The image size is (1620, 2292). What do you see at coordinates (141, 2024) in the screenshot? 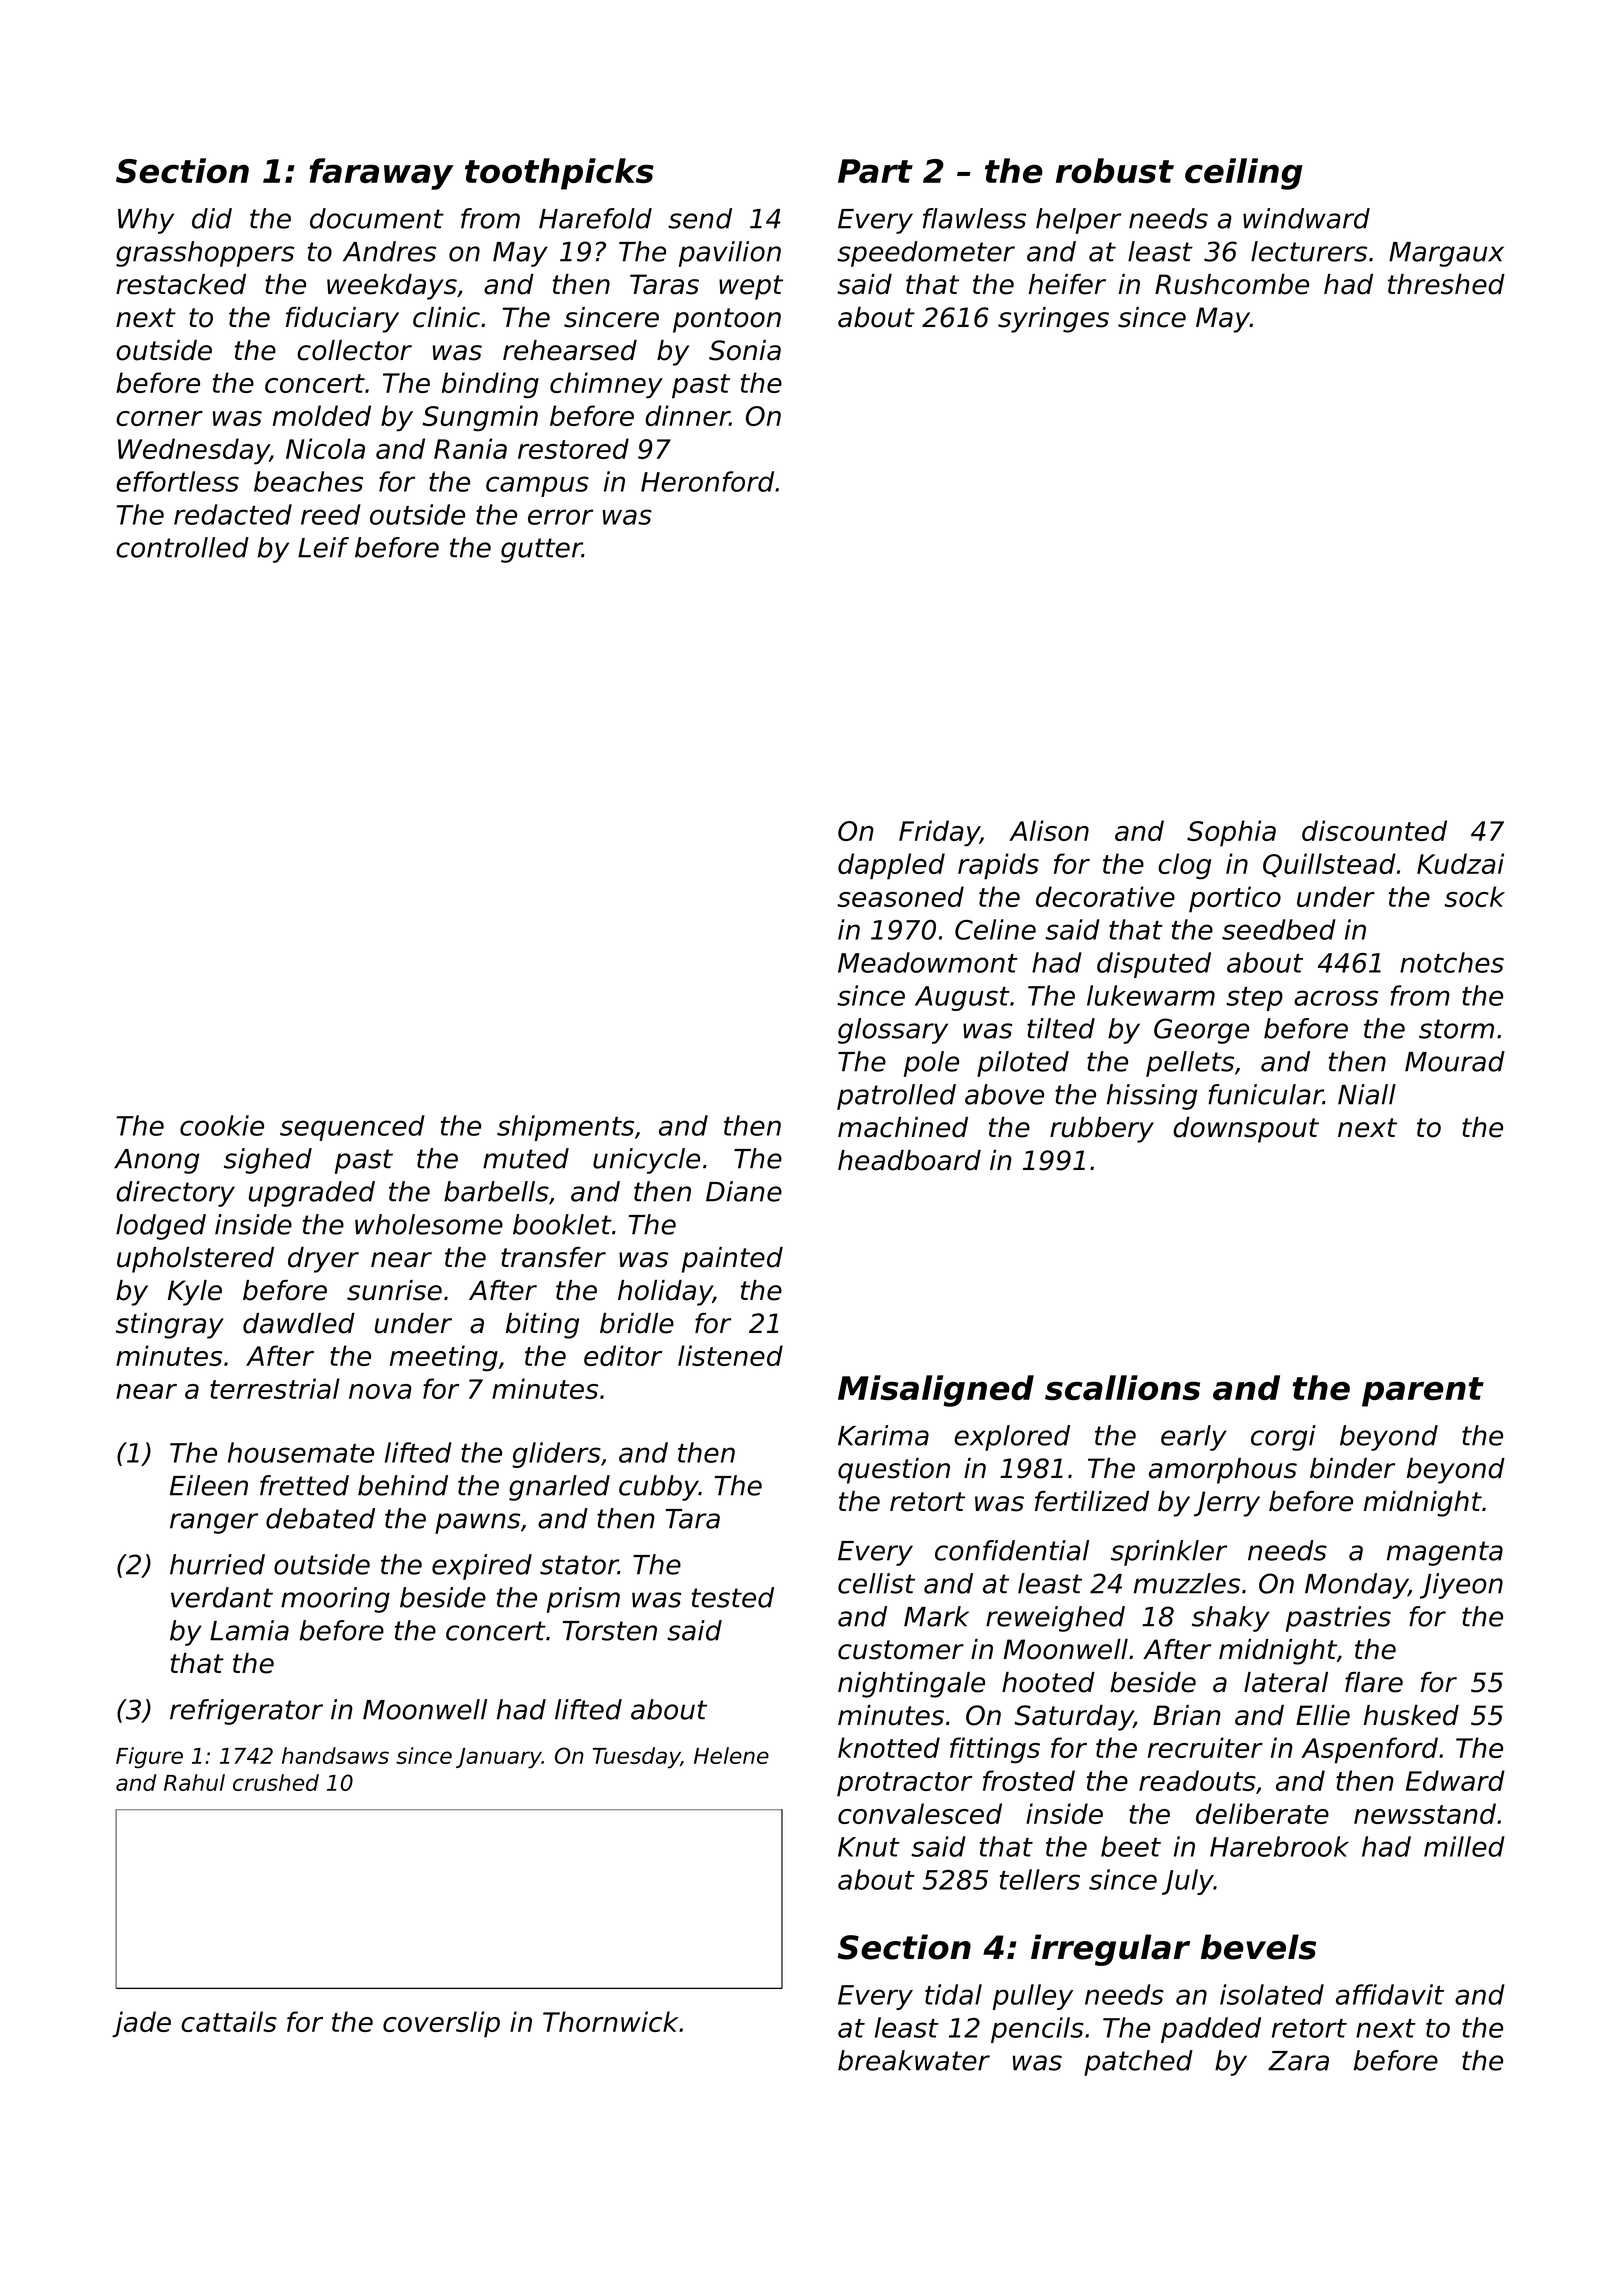
I see `jade` at bounding box center [141, 2024].
